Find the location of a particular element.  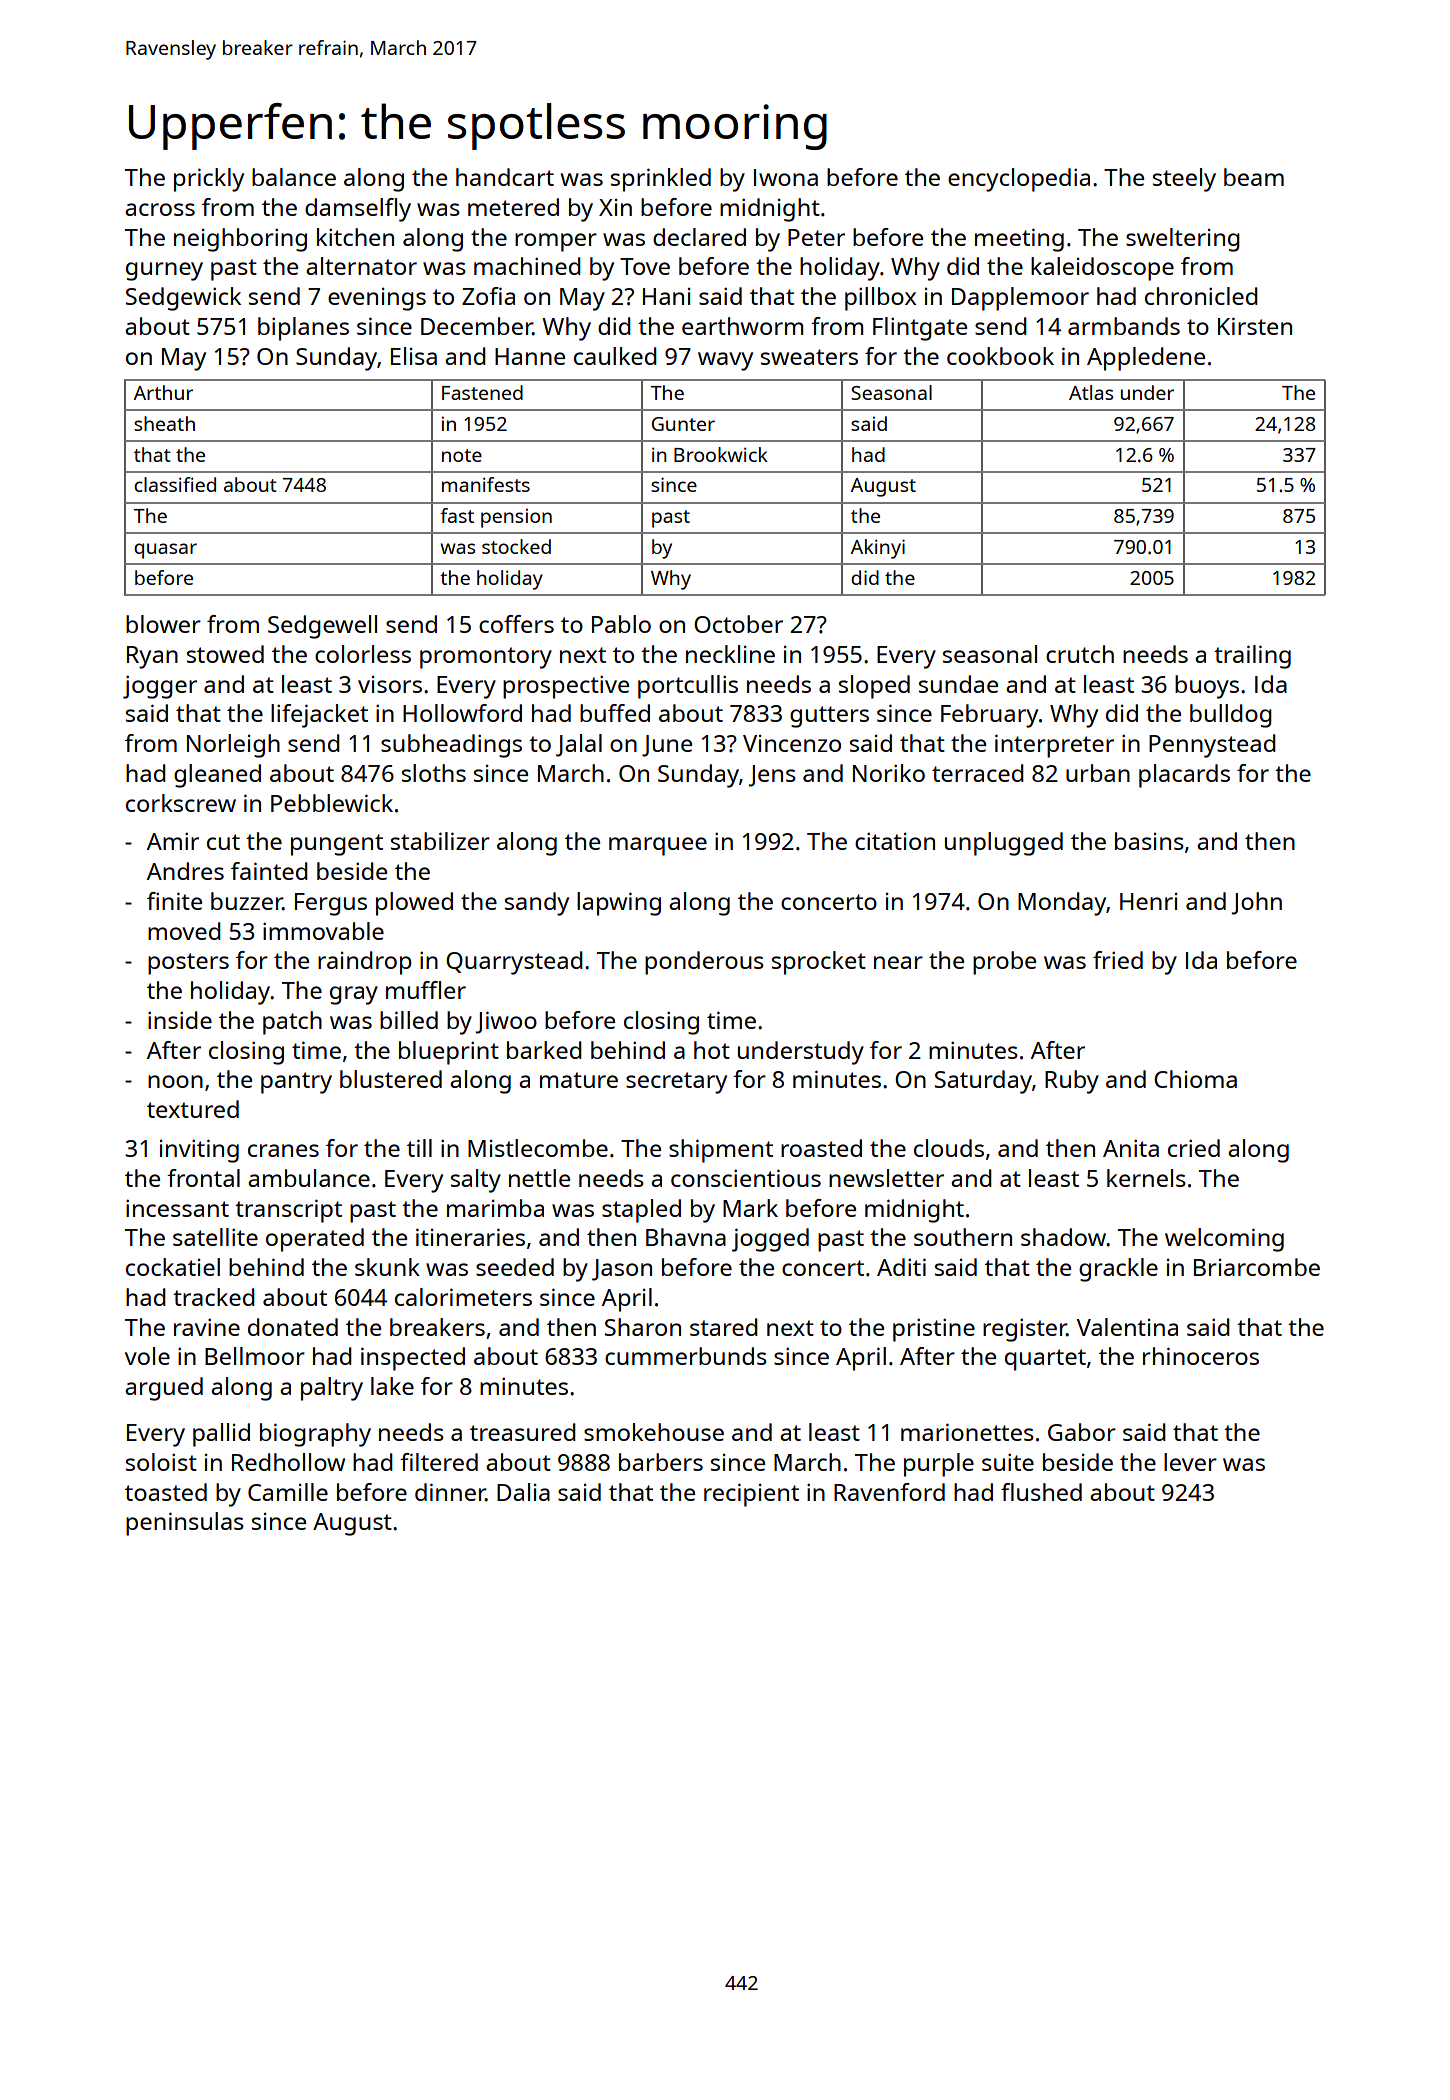

marquee is located at coordinates (658, 846).
